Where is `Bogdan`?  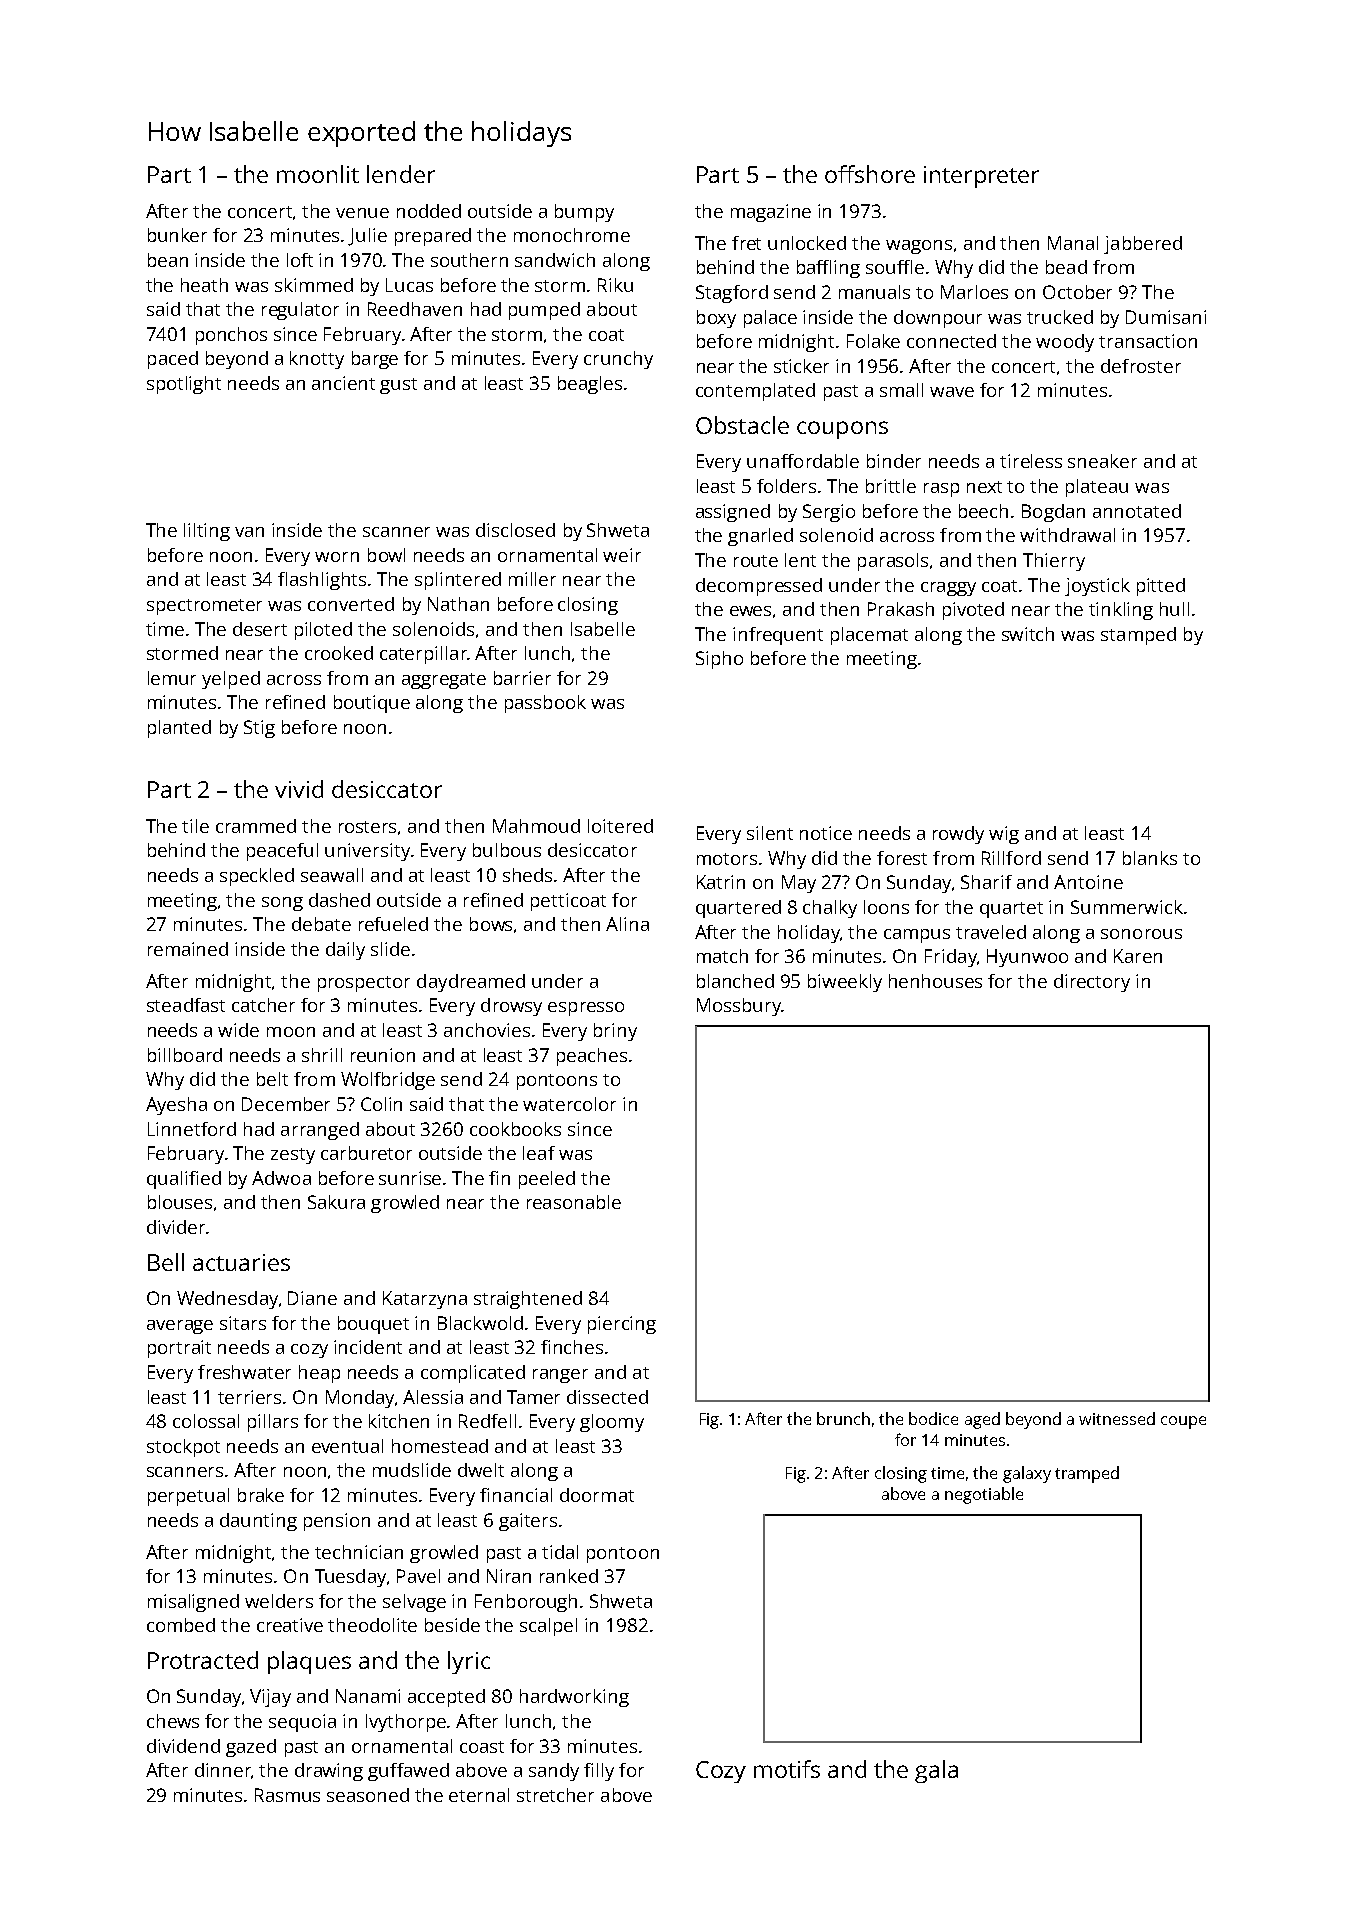
Bogdan is located at coordinates (1053, 513).
